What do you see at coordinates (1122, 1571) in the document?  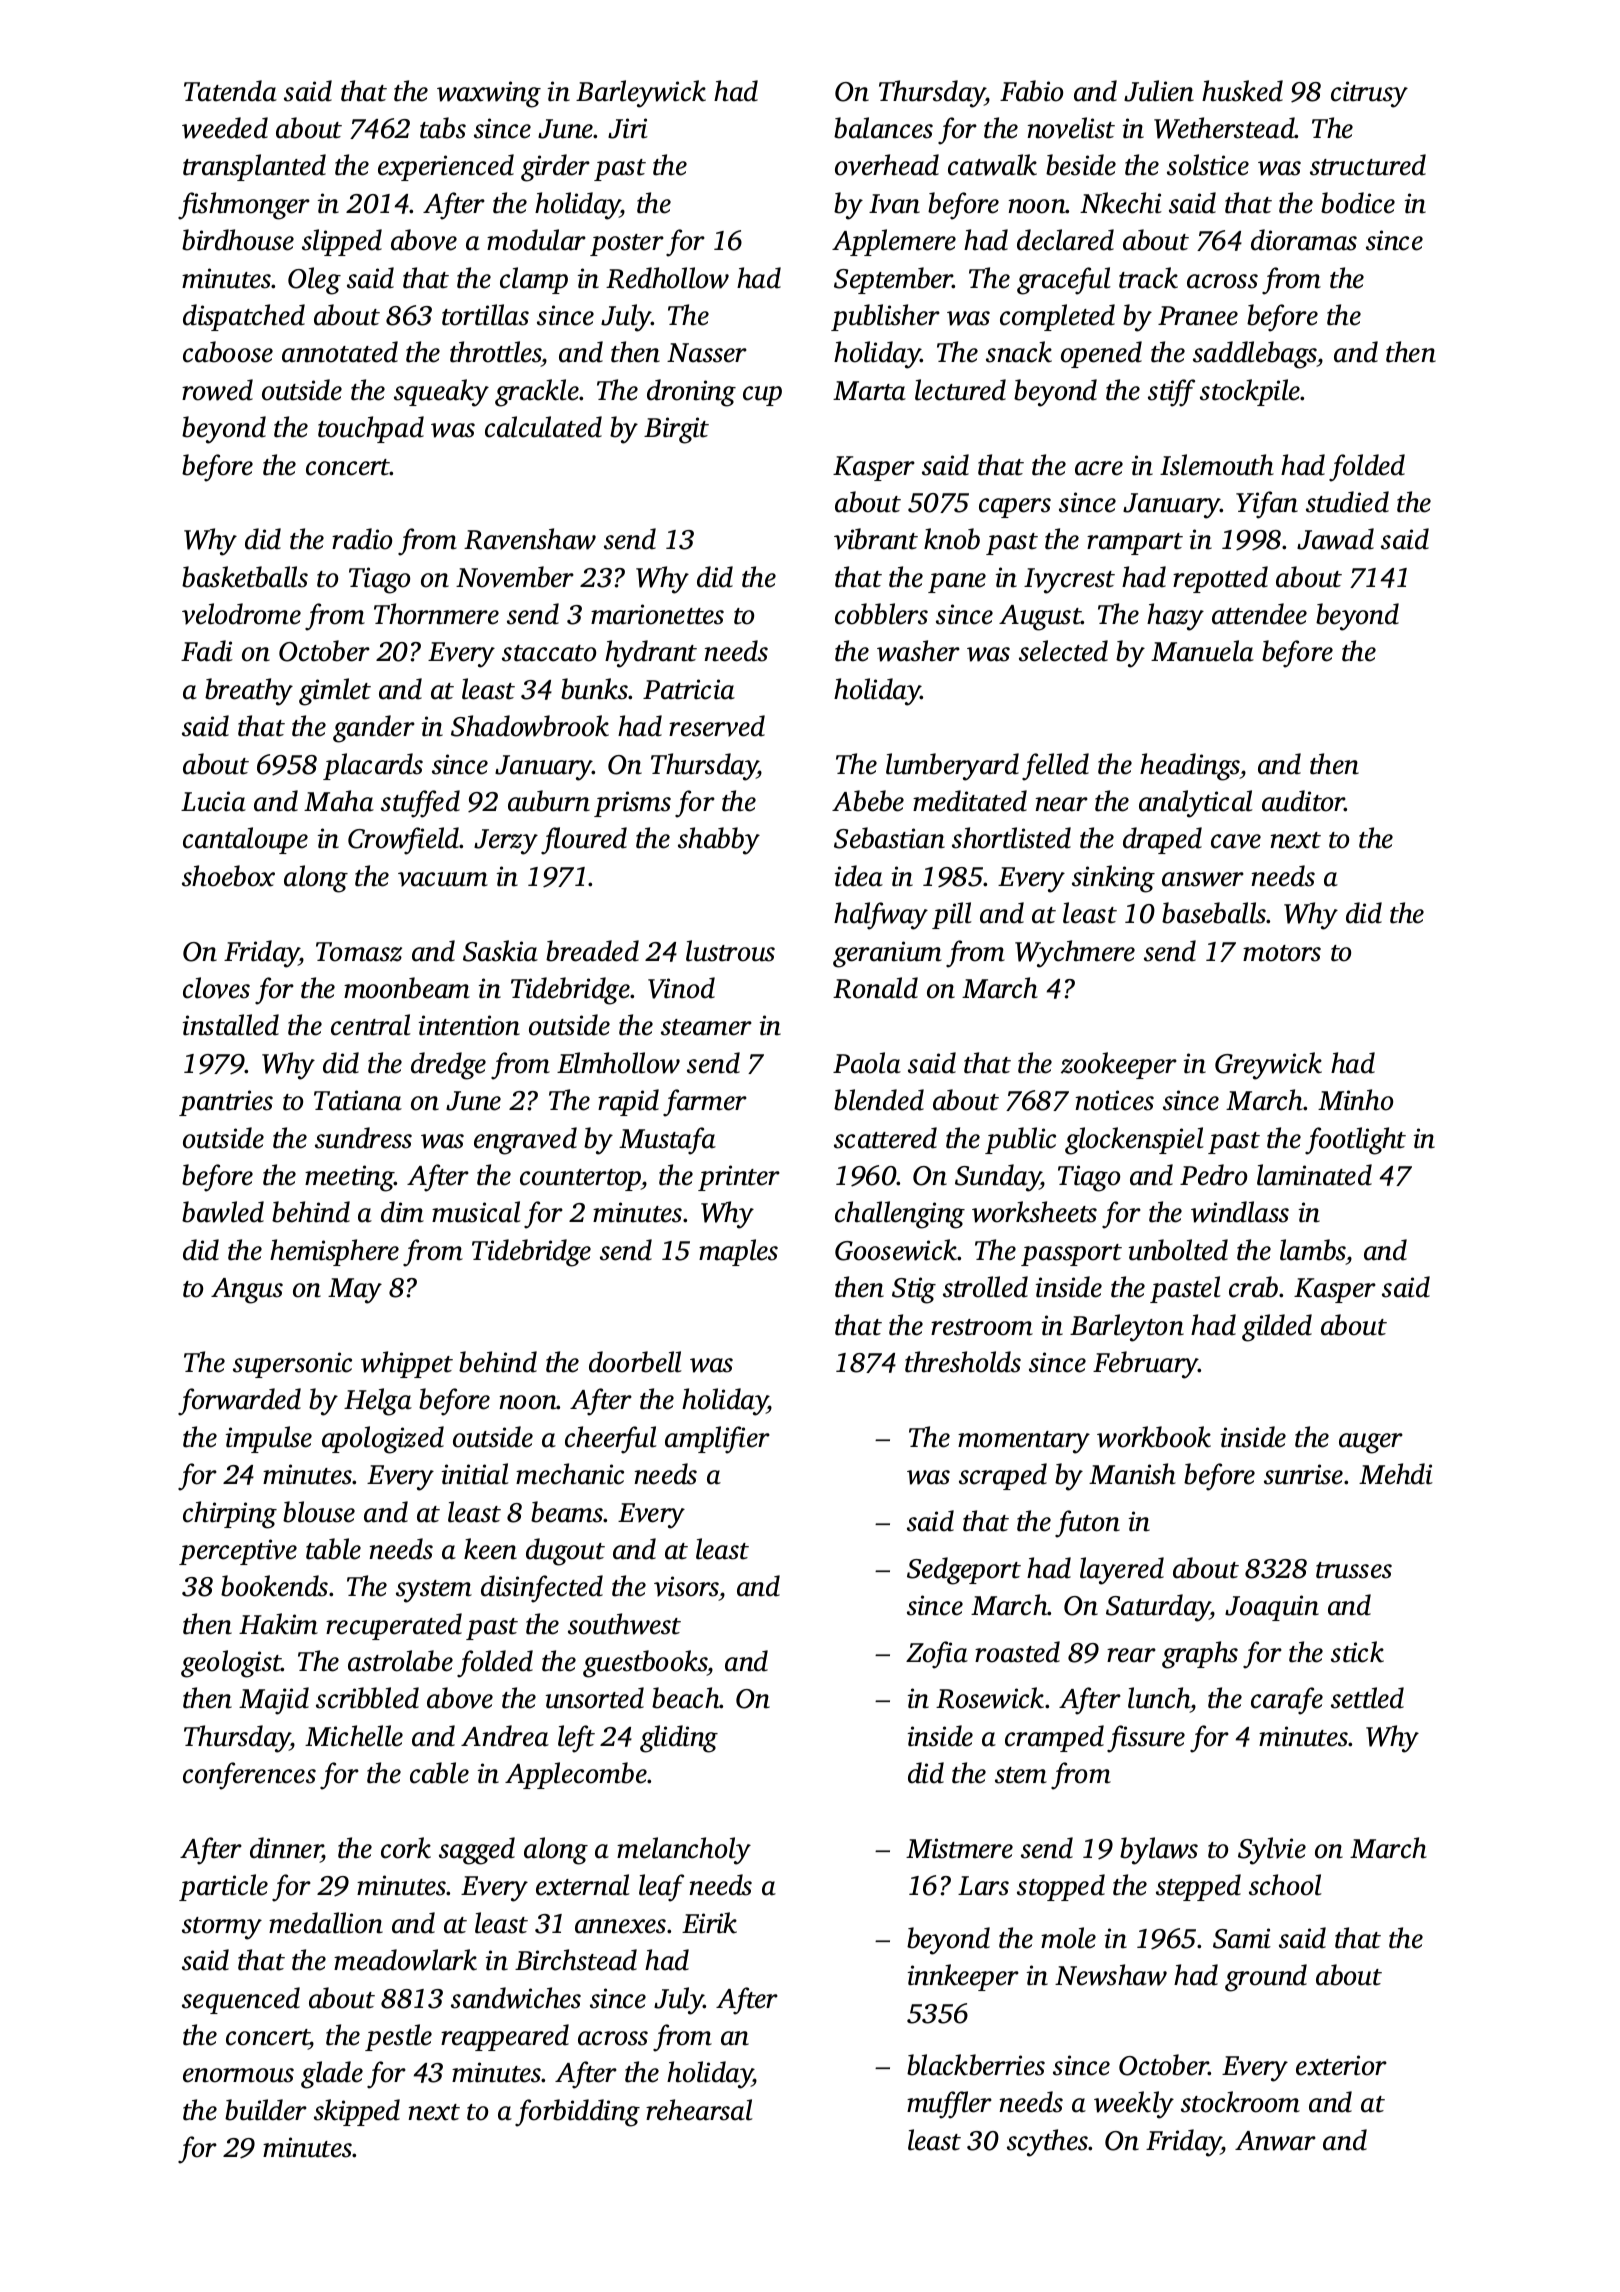 I see `layered` at bounding box center [1122, 1571].
